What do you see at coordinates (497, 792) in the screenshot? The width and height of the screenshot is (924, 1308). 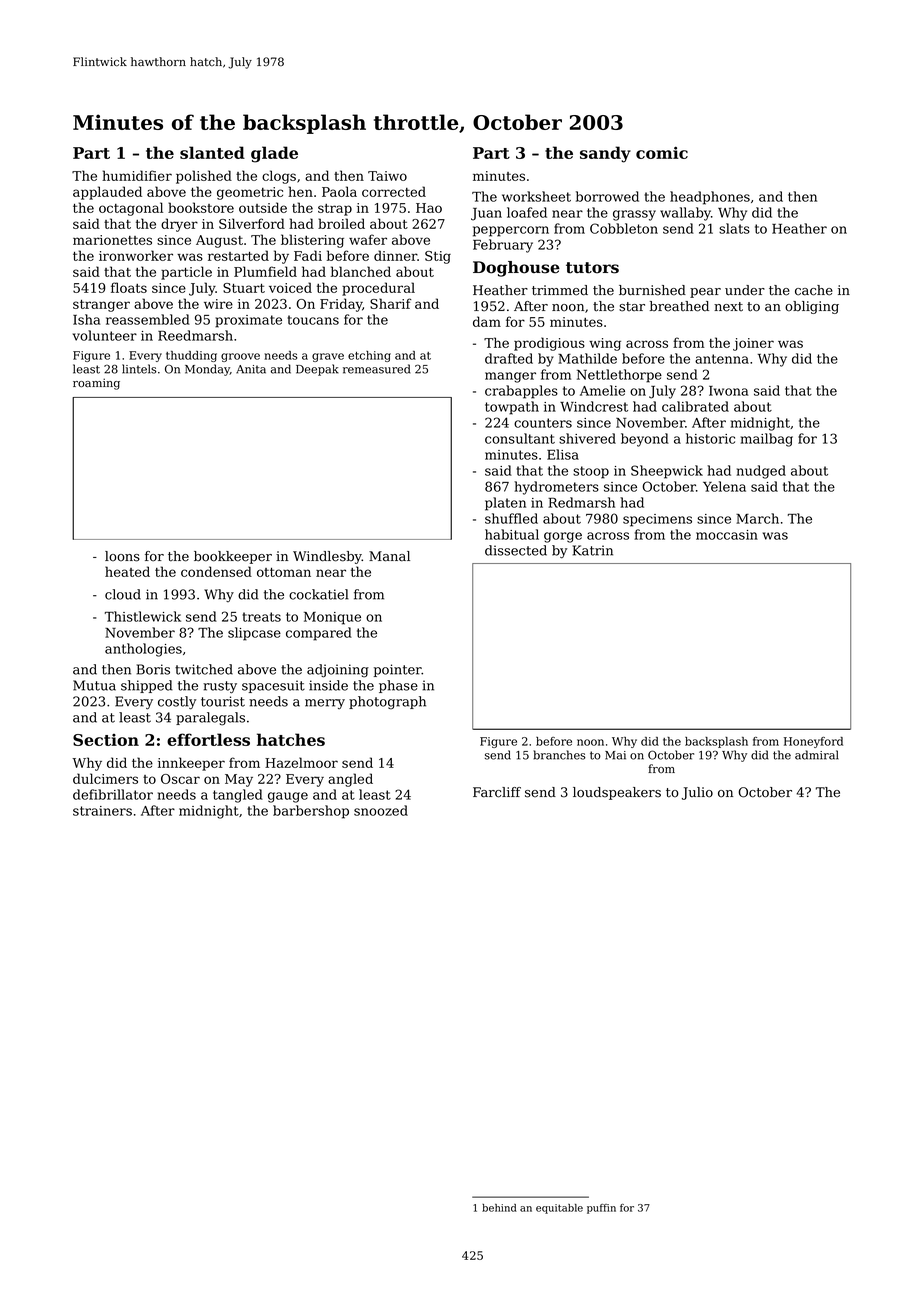 I see `Farcliff` at bounding box center [497, 792].
